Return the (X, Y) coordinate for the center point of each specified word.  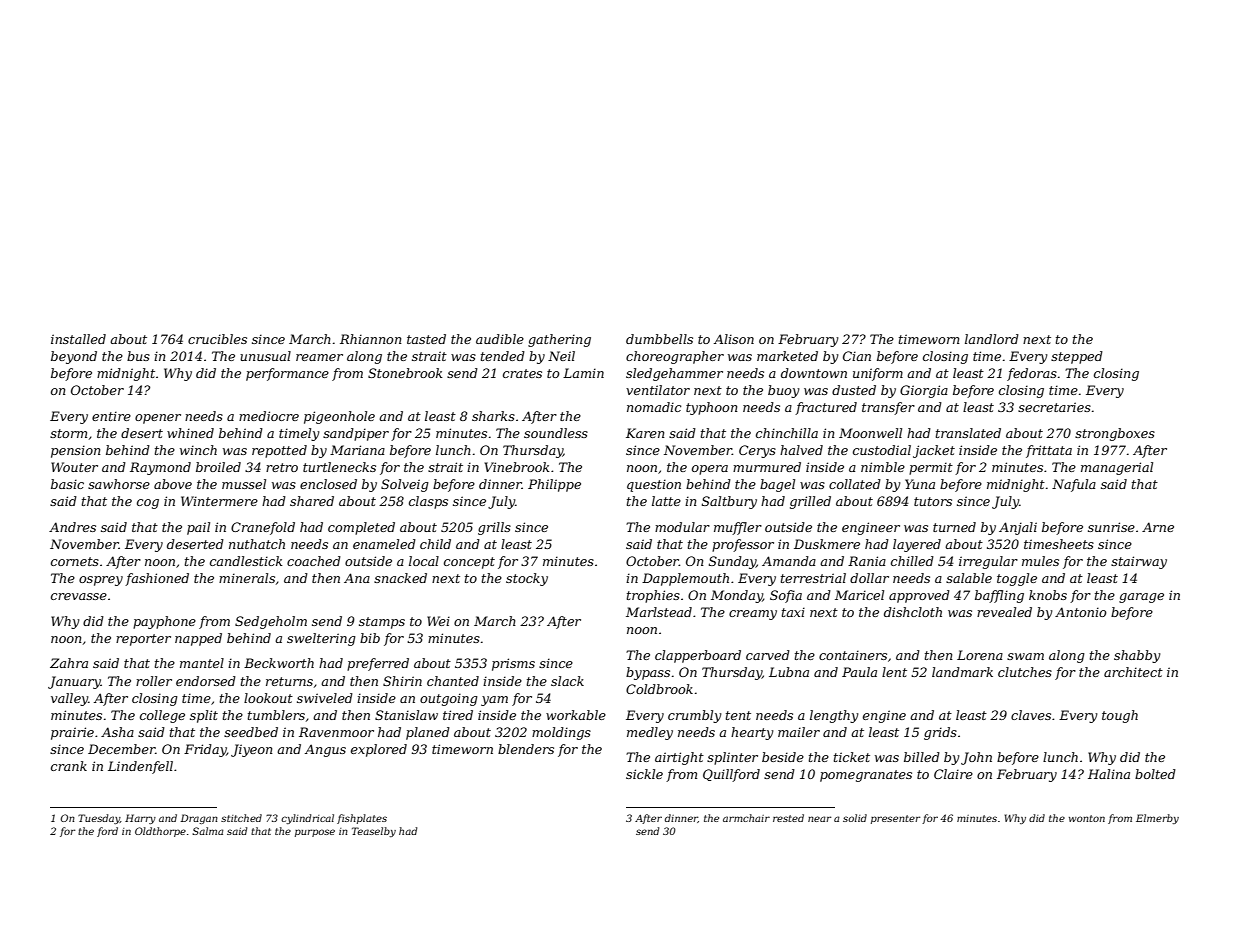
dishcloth (913, 612)
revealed (1004, 612)
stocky (527, 579)
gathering (559, 340)
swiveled (325, 698)
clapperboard (698, 656)
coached (314, 561)
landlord (992, 339)
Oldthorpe (160, 832)
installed (78, 339)
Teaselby (374, 832)
